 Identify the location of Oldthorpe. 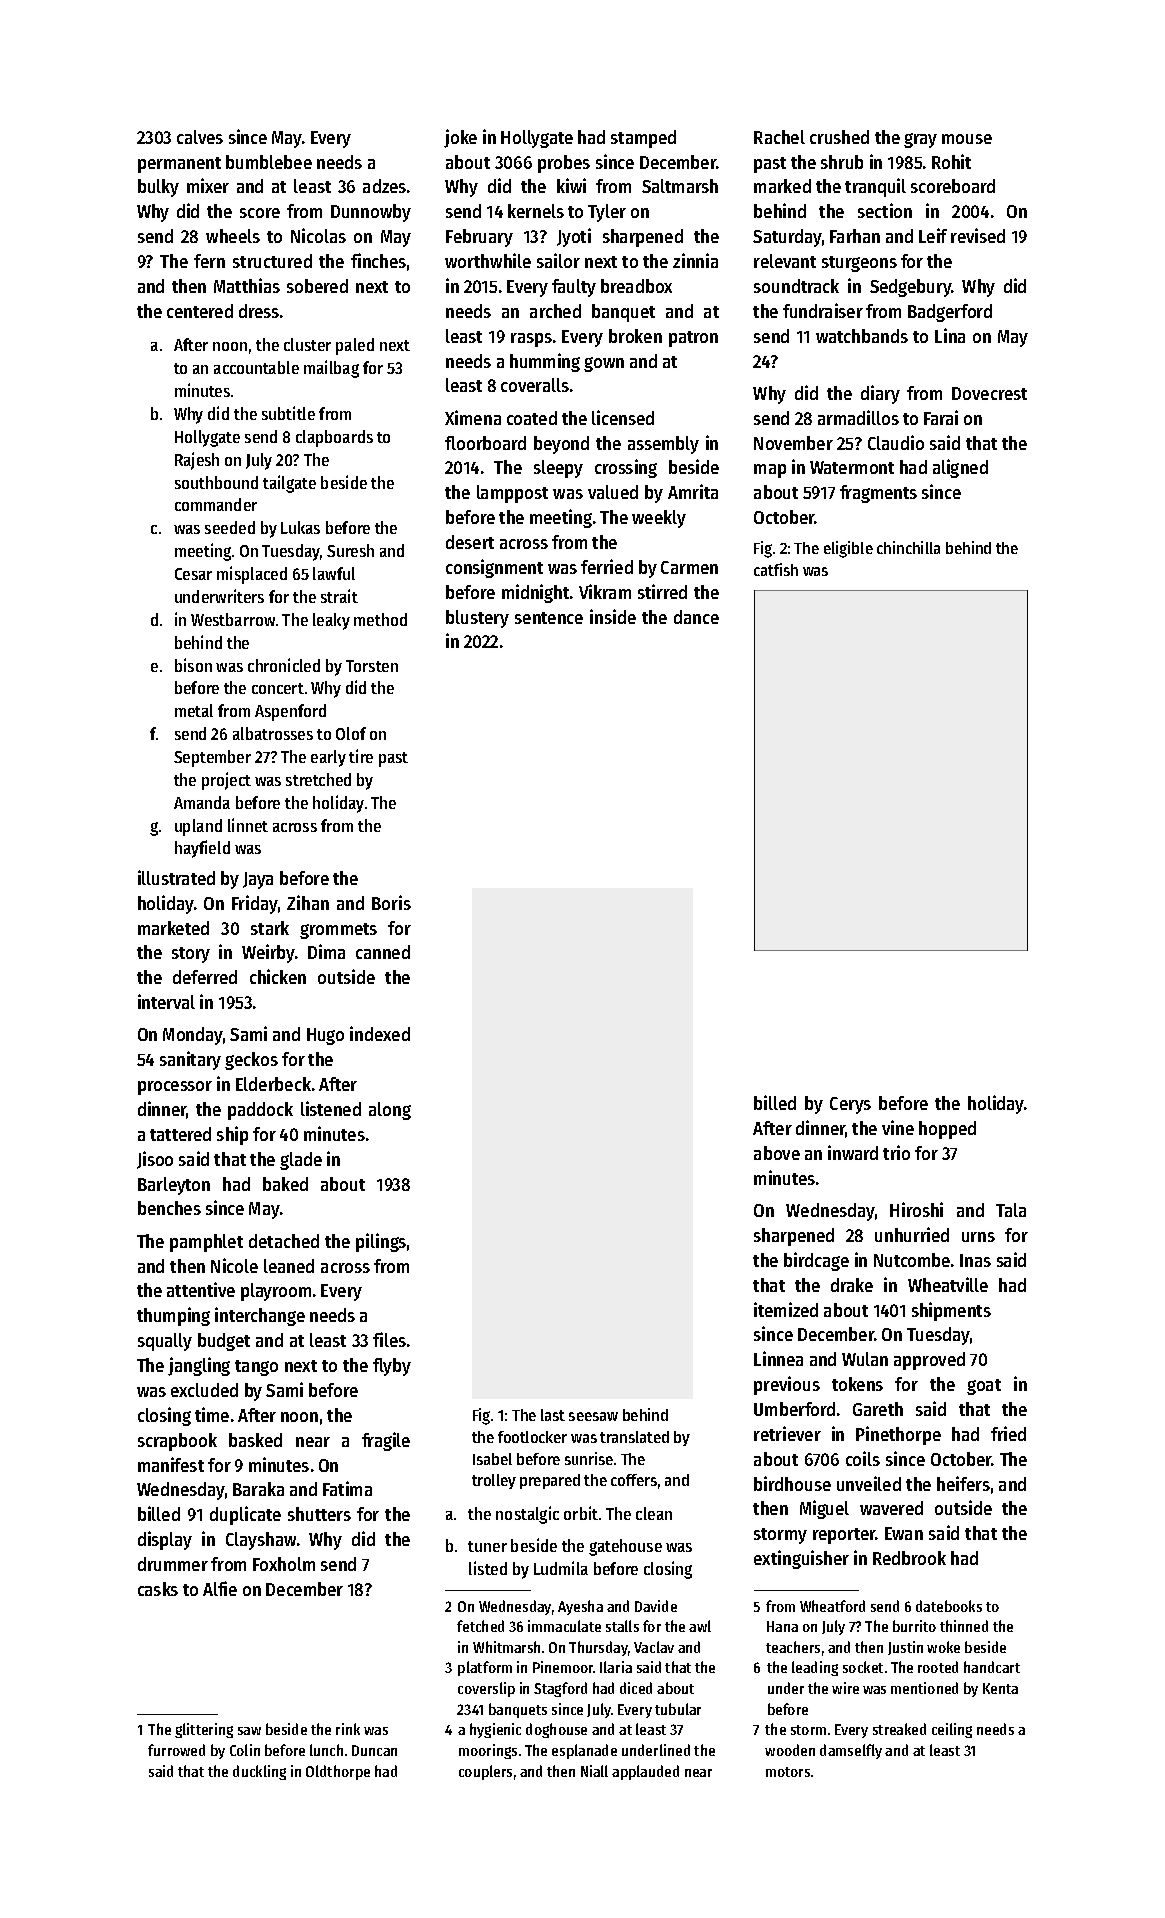
(338, 1772).
